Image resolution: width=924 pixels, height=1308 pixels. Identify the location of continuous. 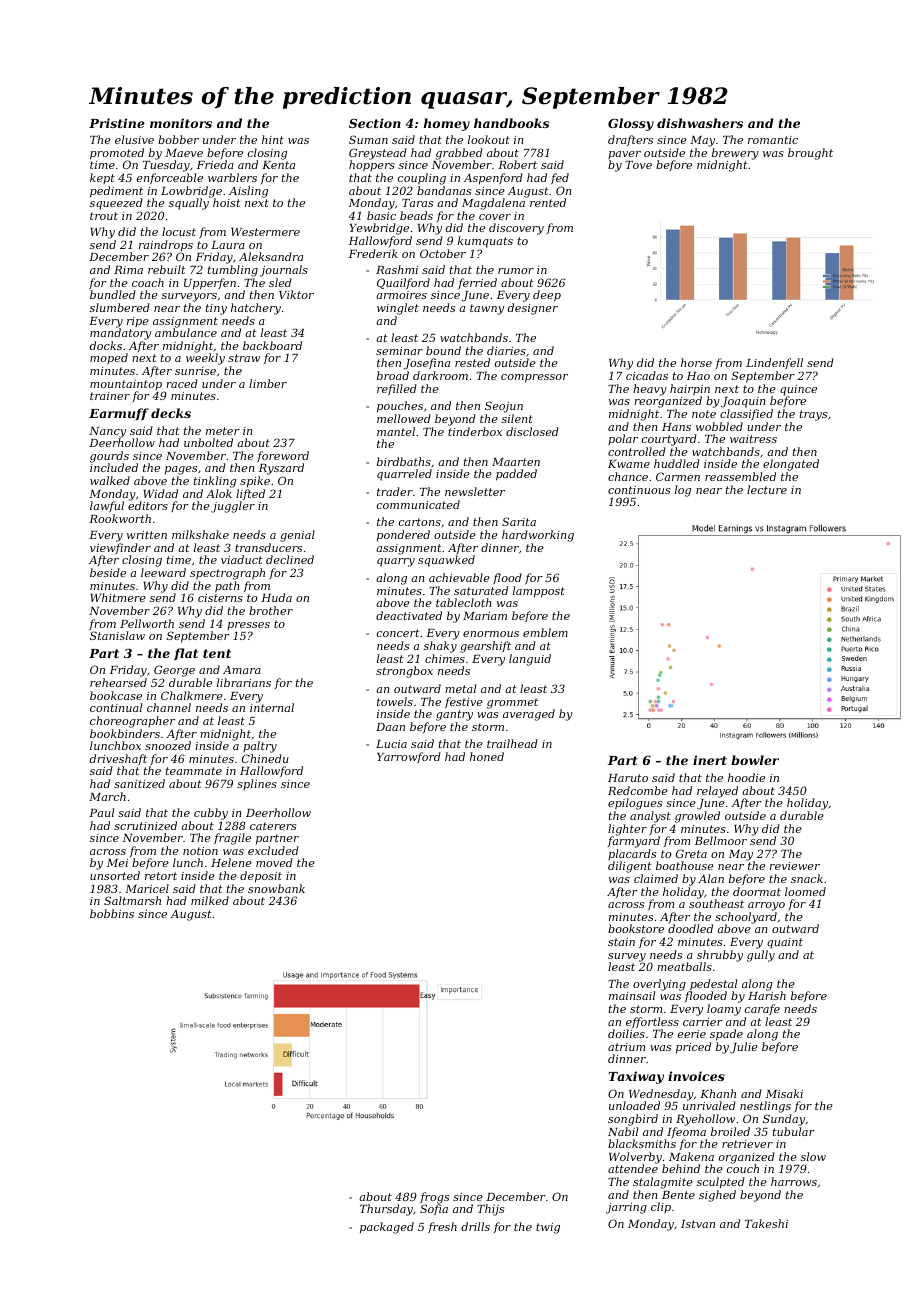
(639, 490).
